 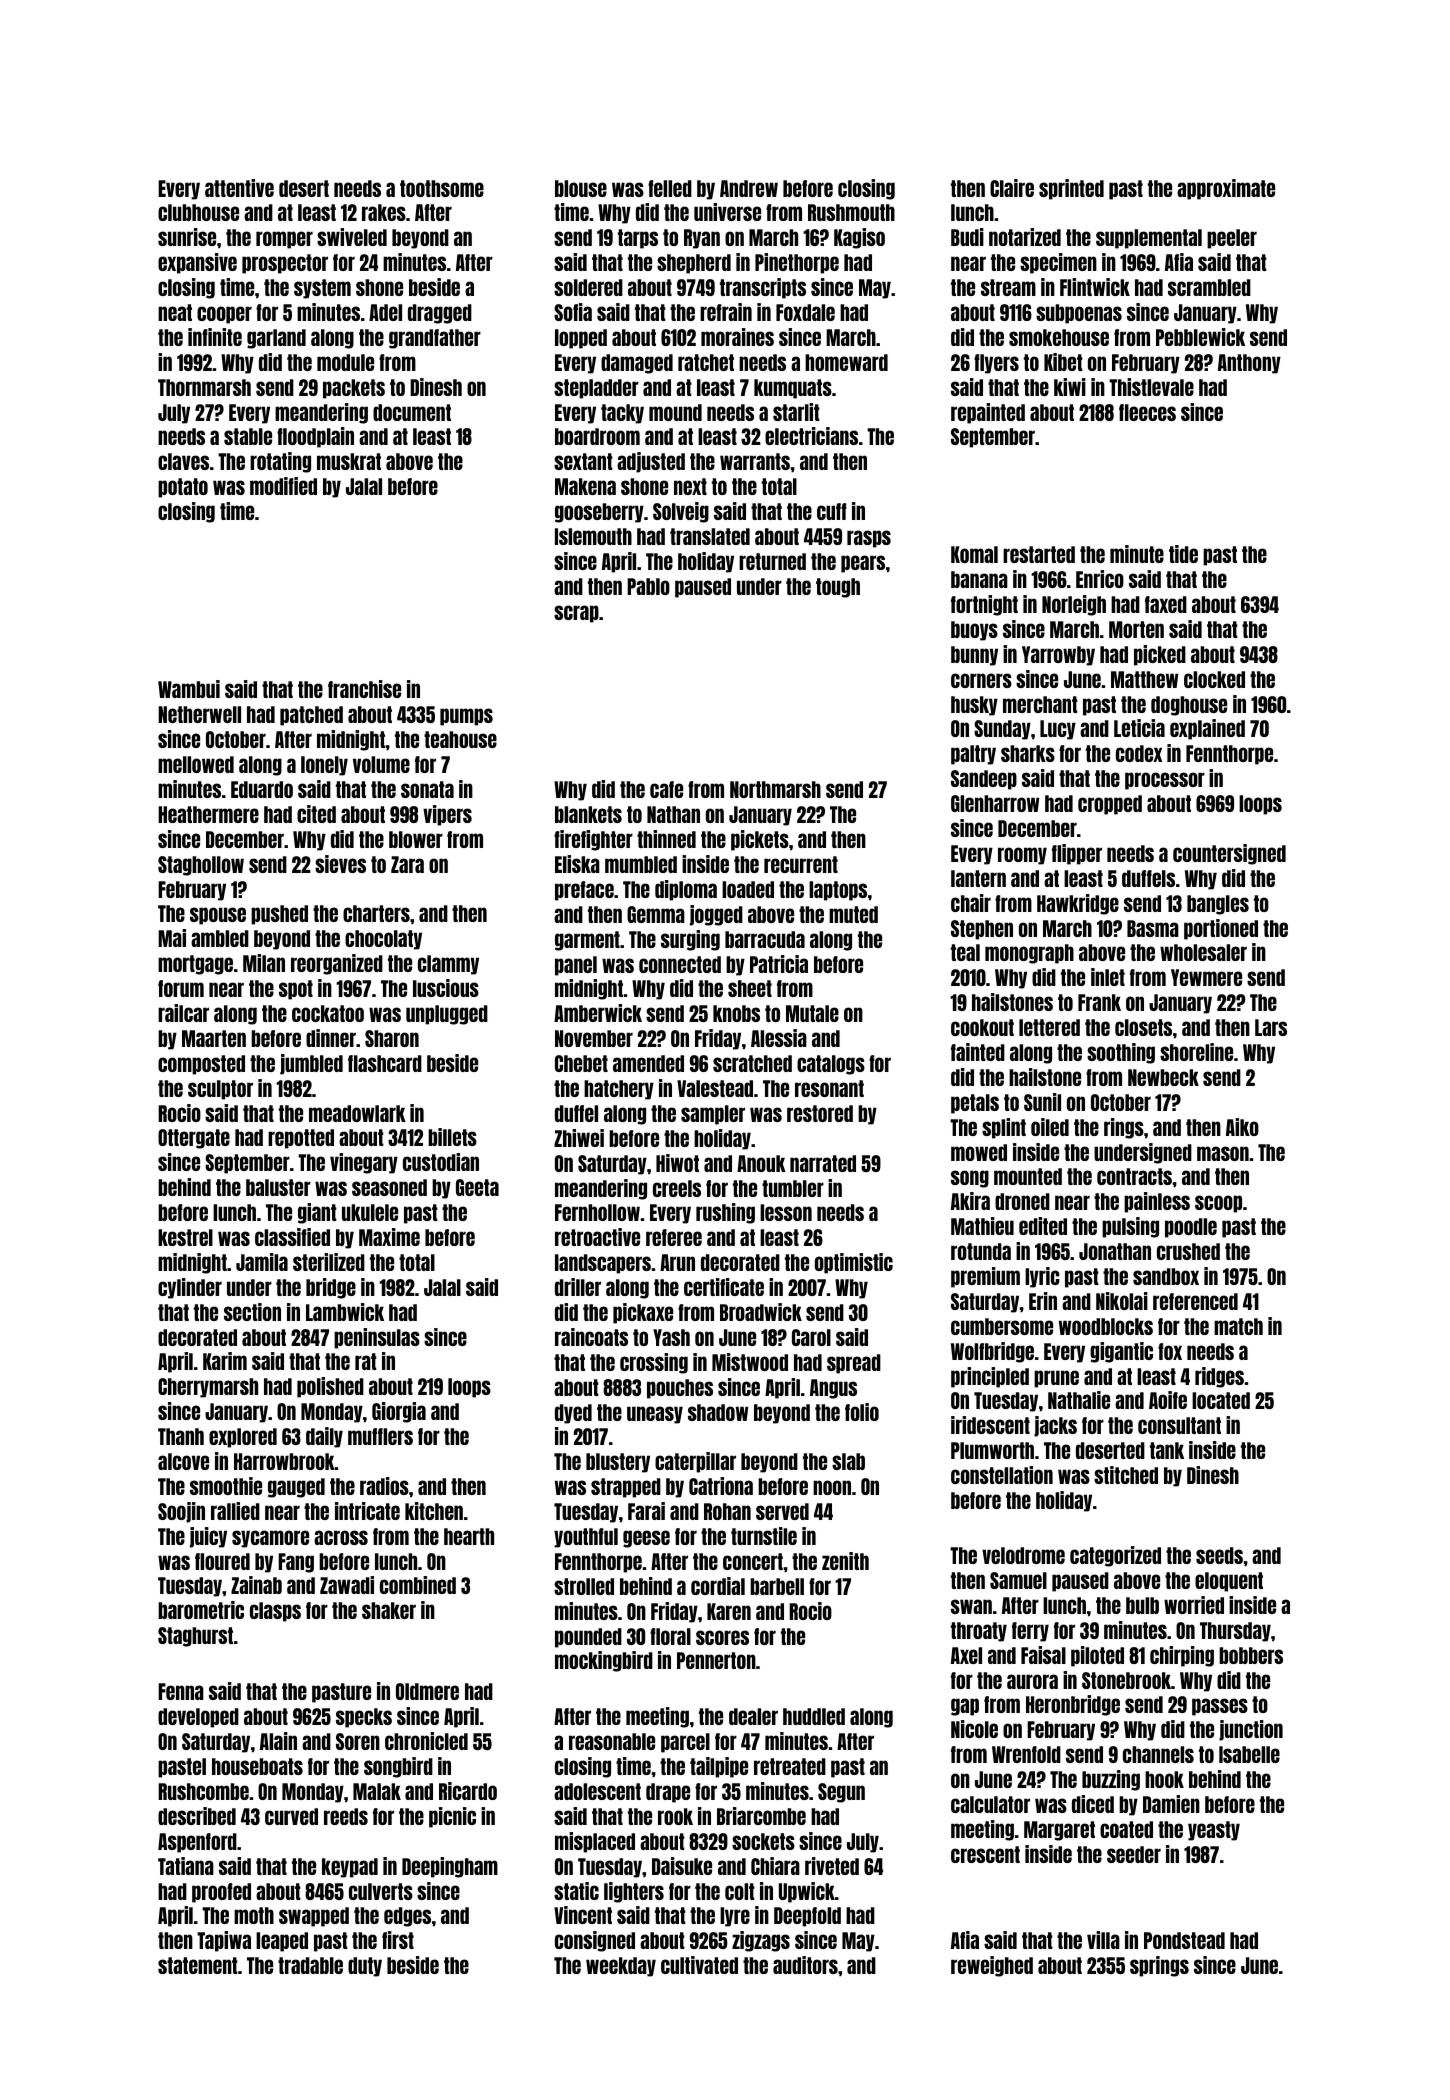 What do you see at coordinates (198, 1965) in the image?
I see `statement` at bounding box center [198, 1965].
